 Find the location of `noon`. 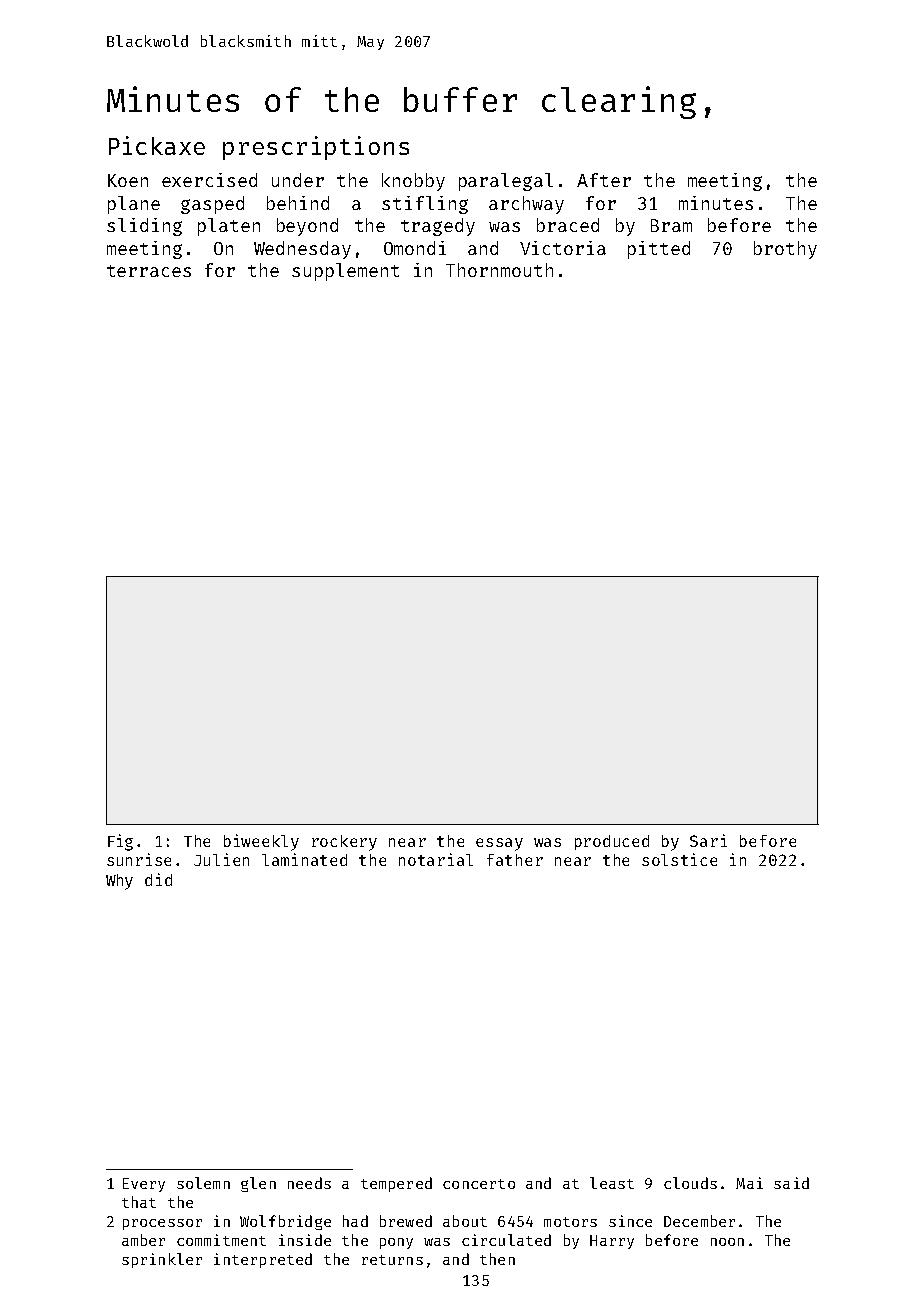

noon is located at coordinates (727, 1242).
